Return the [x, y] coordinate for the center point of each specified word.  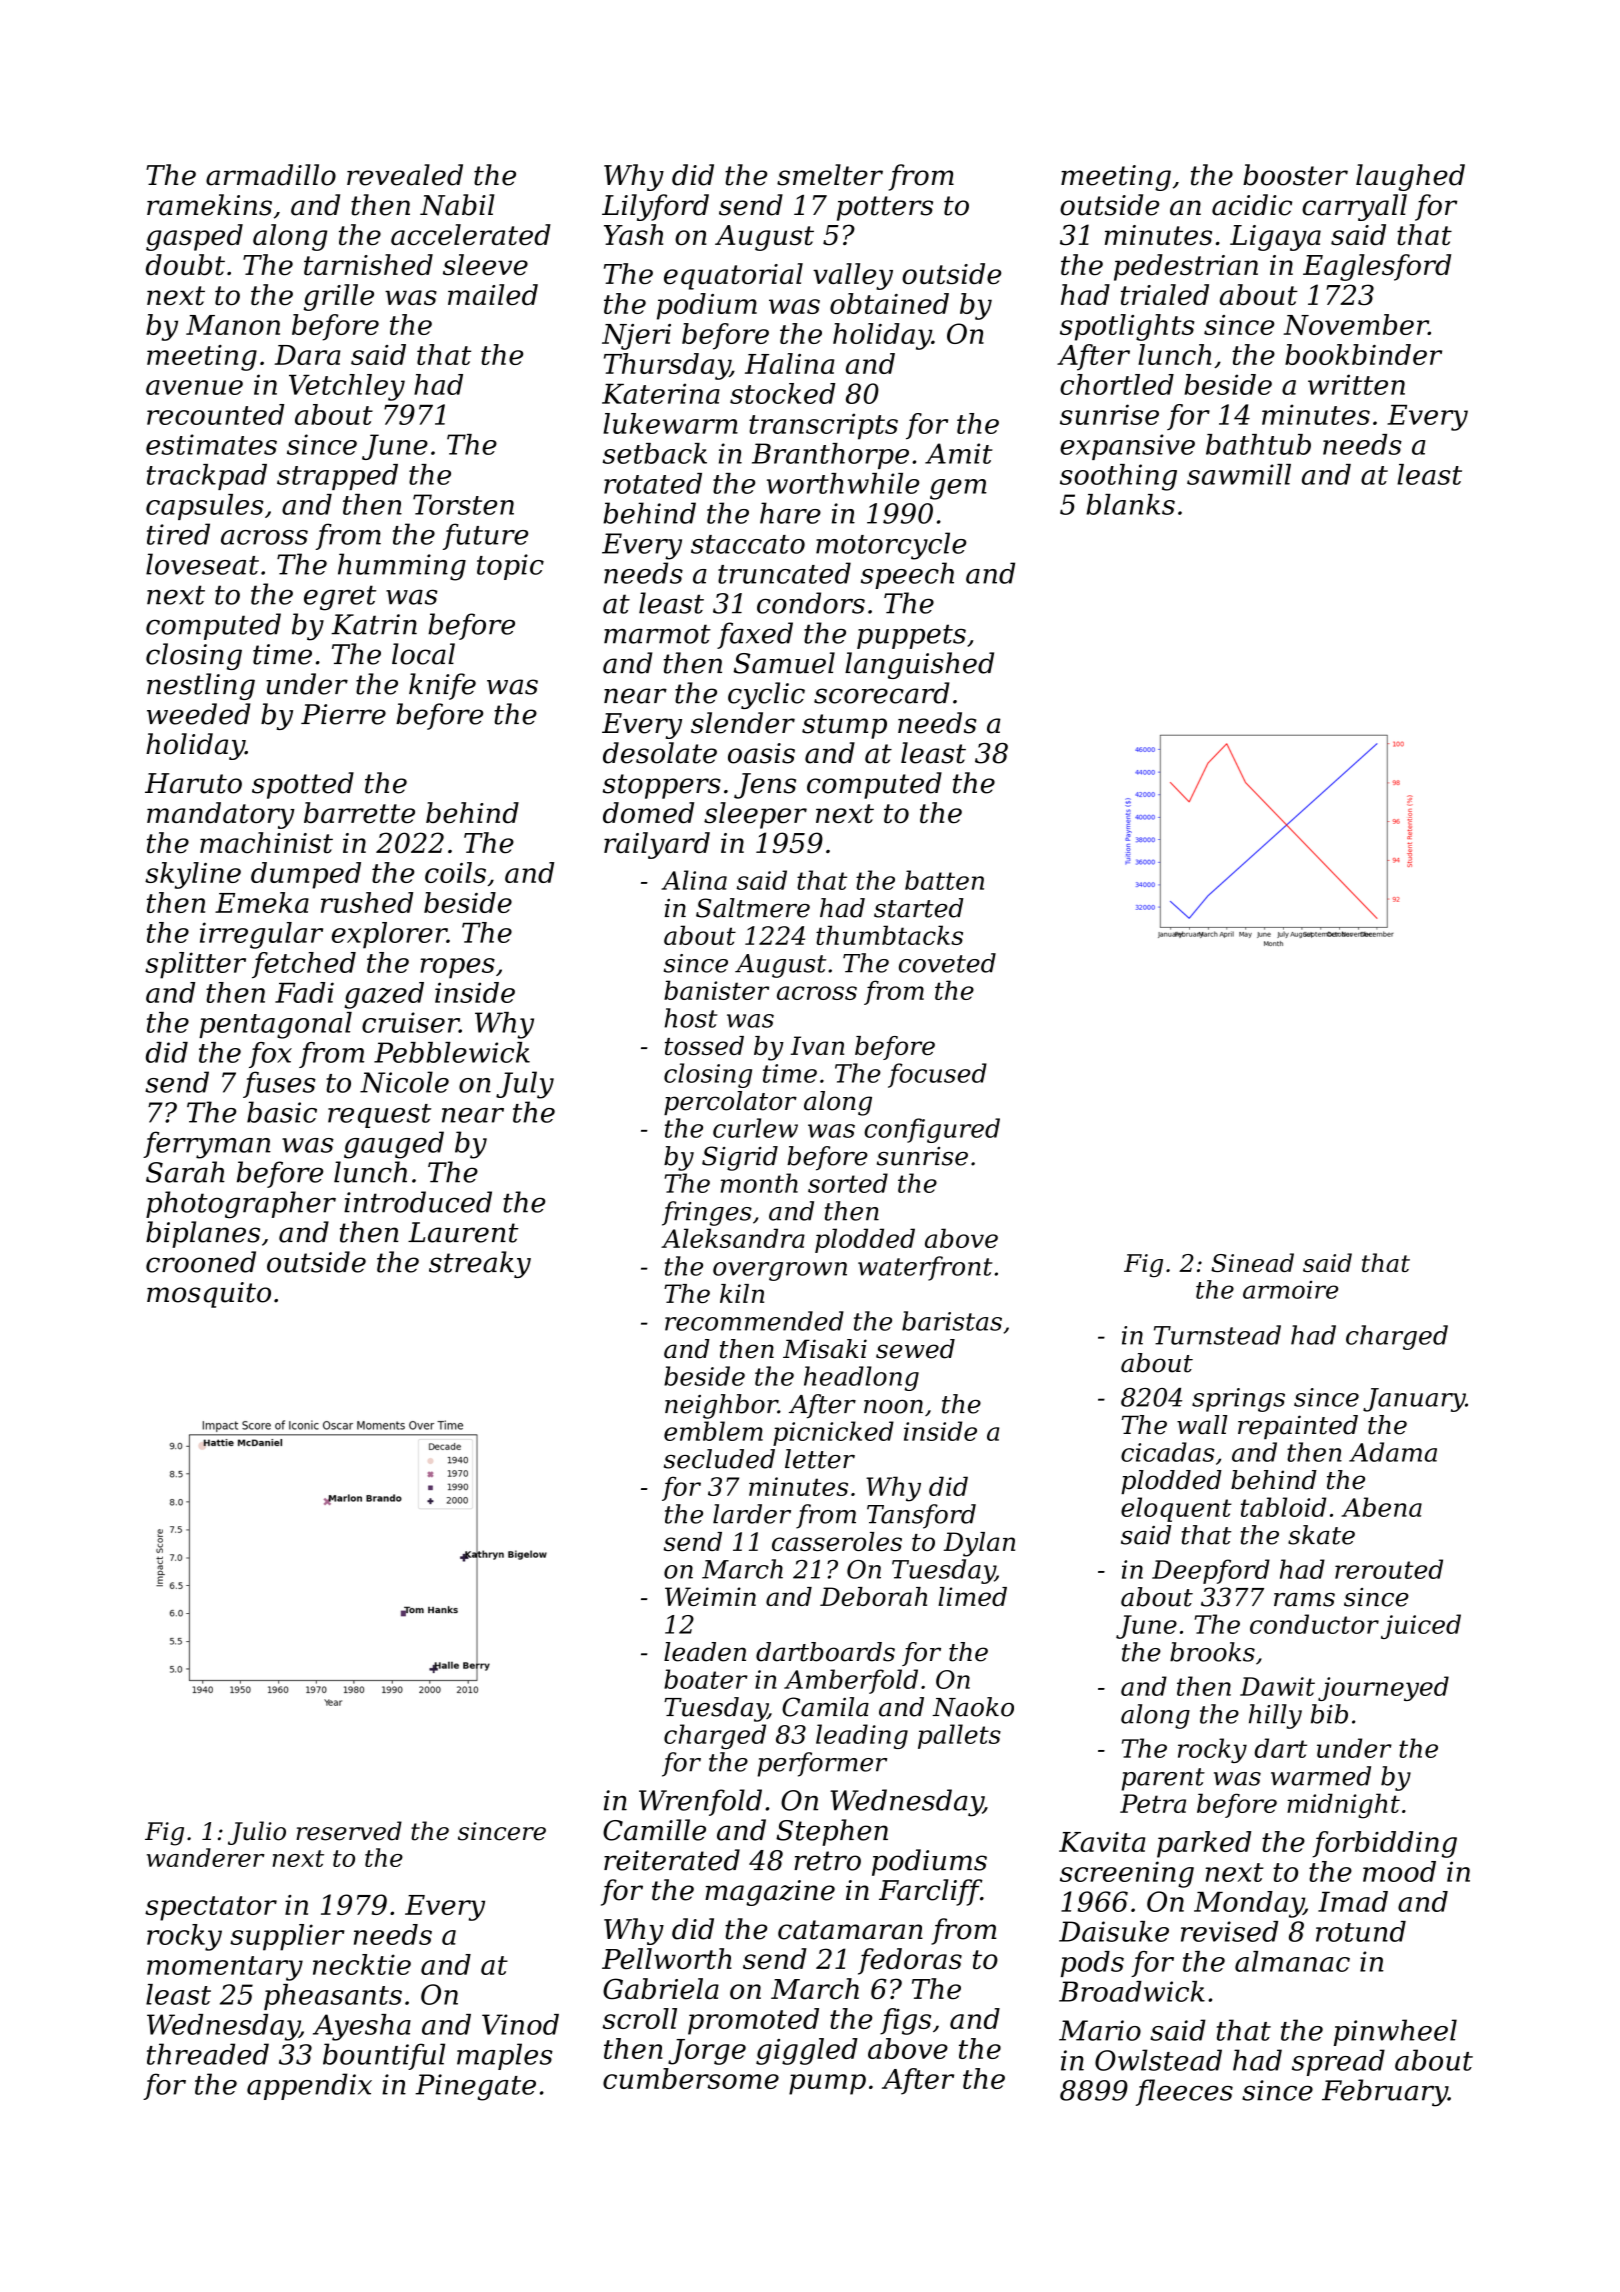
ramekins [209, 205]
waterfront [925, 1268]
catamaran [850, 1930]
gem [958, 489]
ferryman [207, 1145]
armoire [1290, 1290]
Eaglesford [1377, 267]
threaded [208, 2054]
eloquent [1176, 1509]
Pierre [343, 714]
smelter [830, 175]
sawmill [1239, 474]
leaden [705, 1652]
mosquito [209, 1295]
